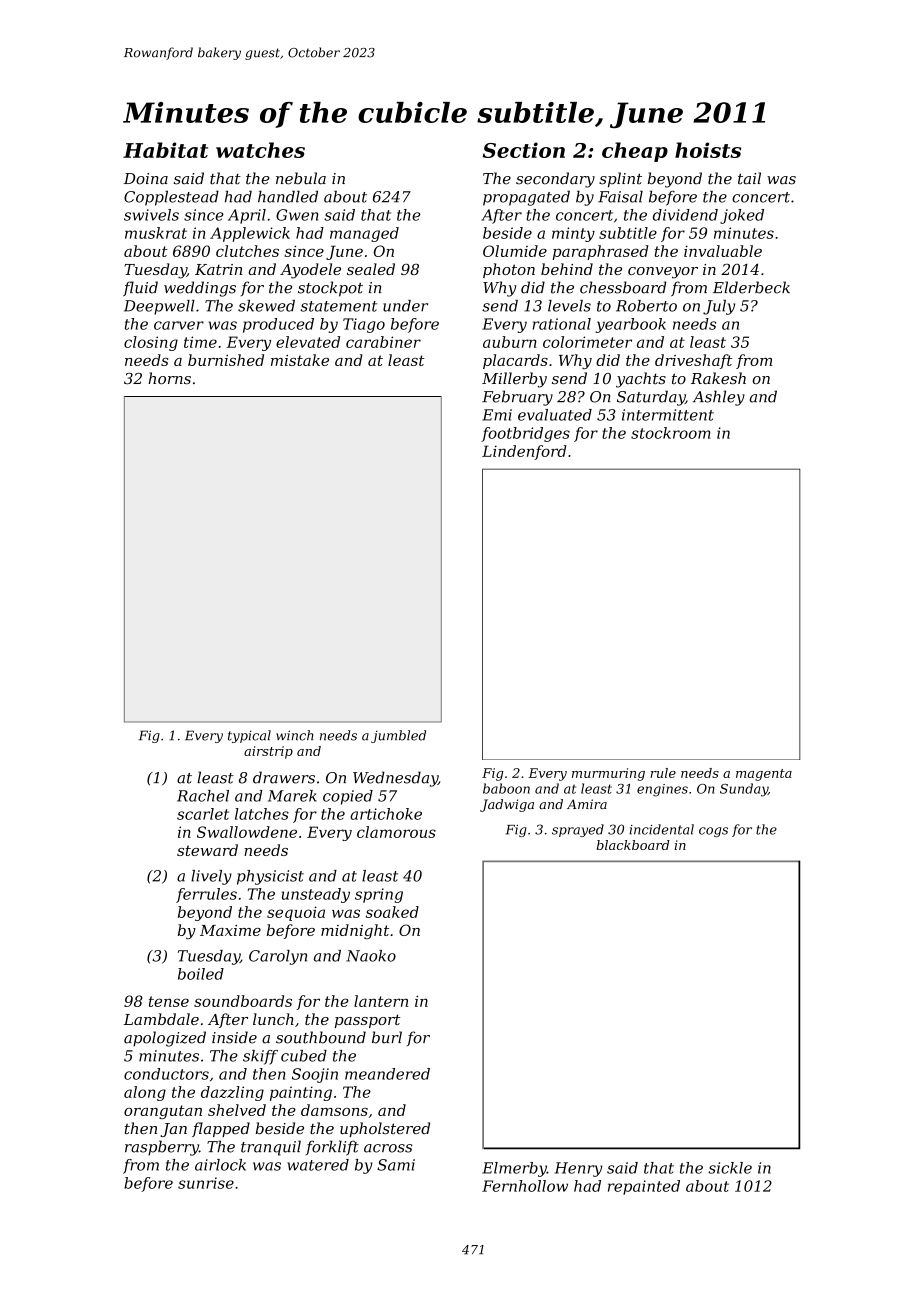 The width and height of the document is (924, 1308). What do you see at coordinates (719, 398) in the document?
I see `Ashley` at bounding box center [719, 398].
